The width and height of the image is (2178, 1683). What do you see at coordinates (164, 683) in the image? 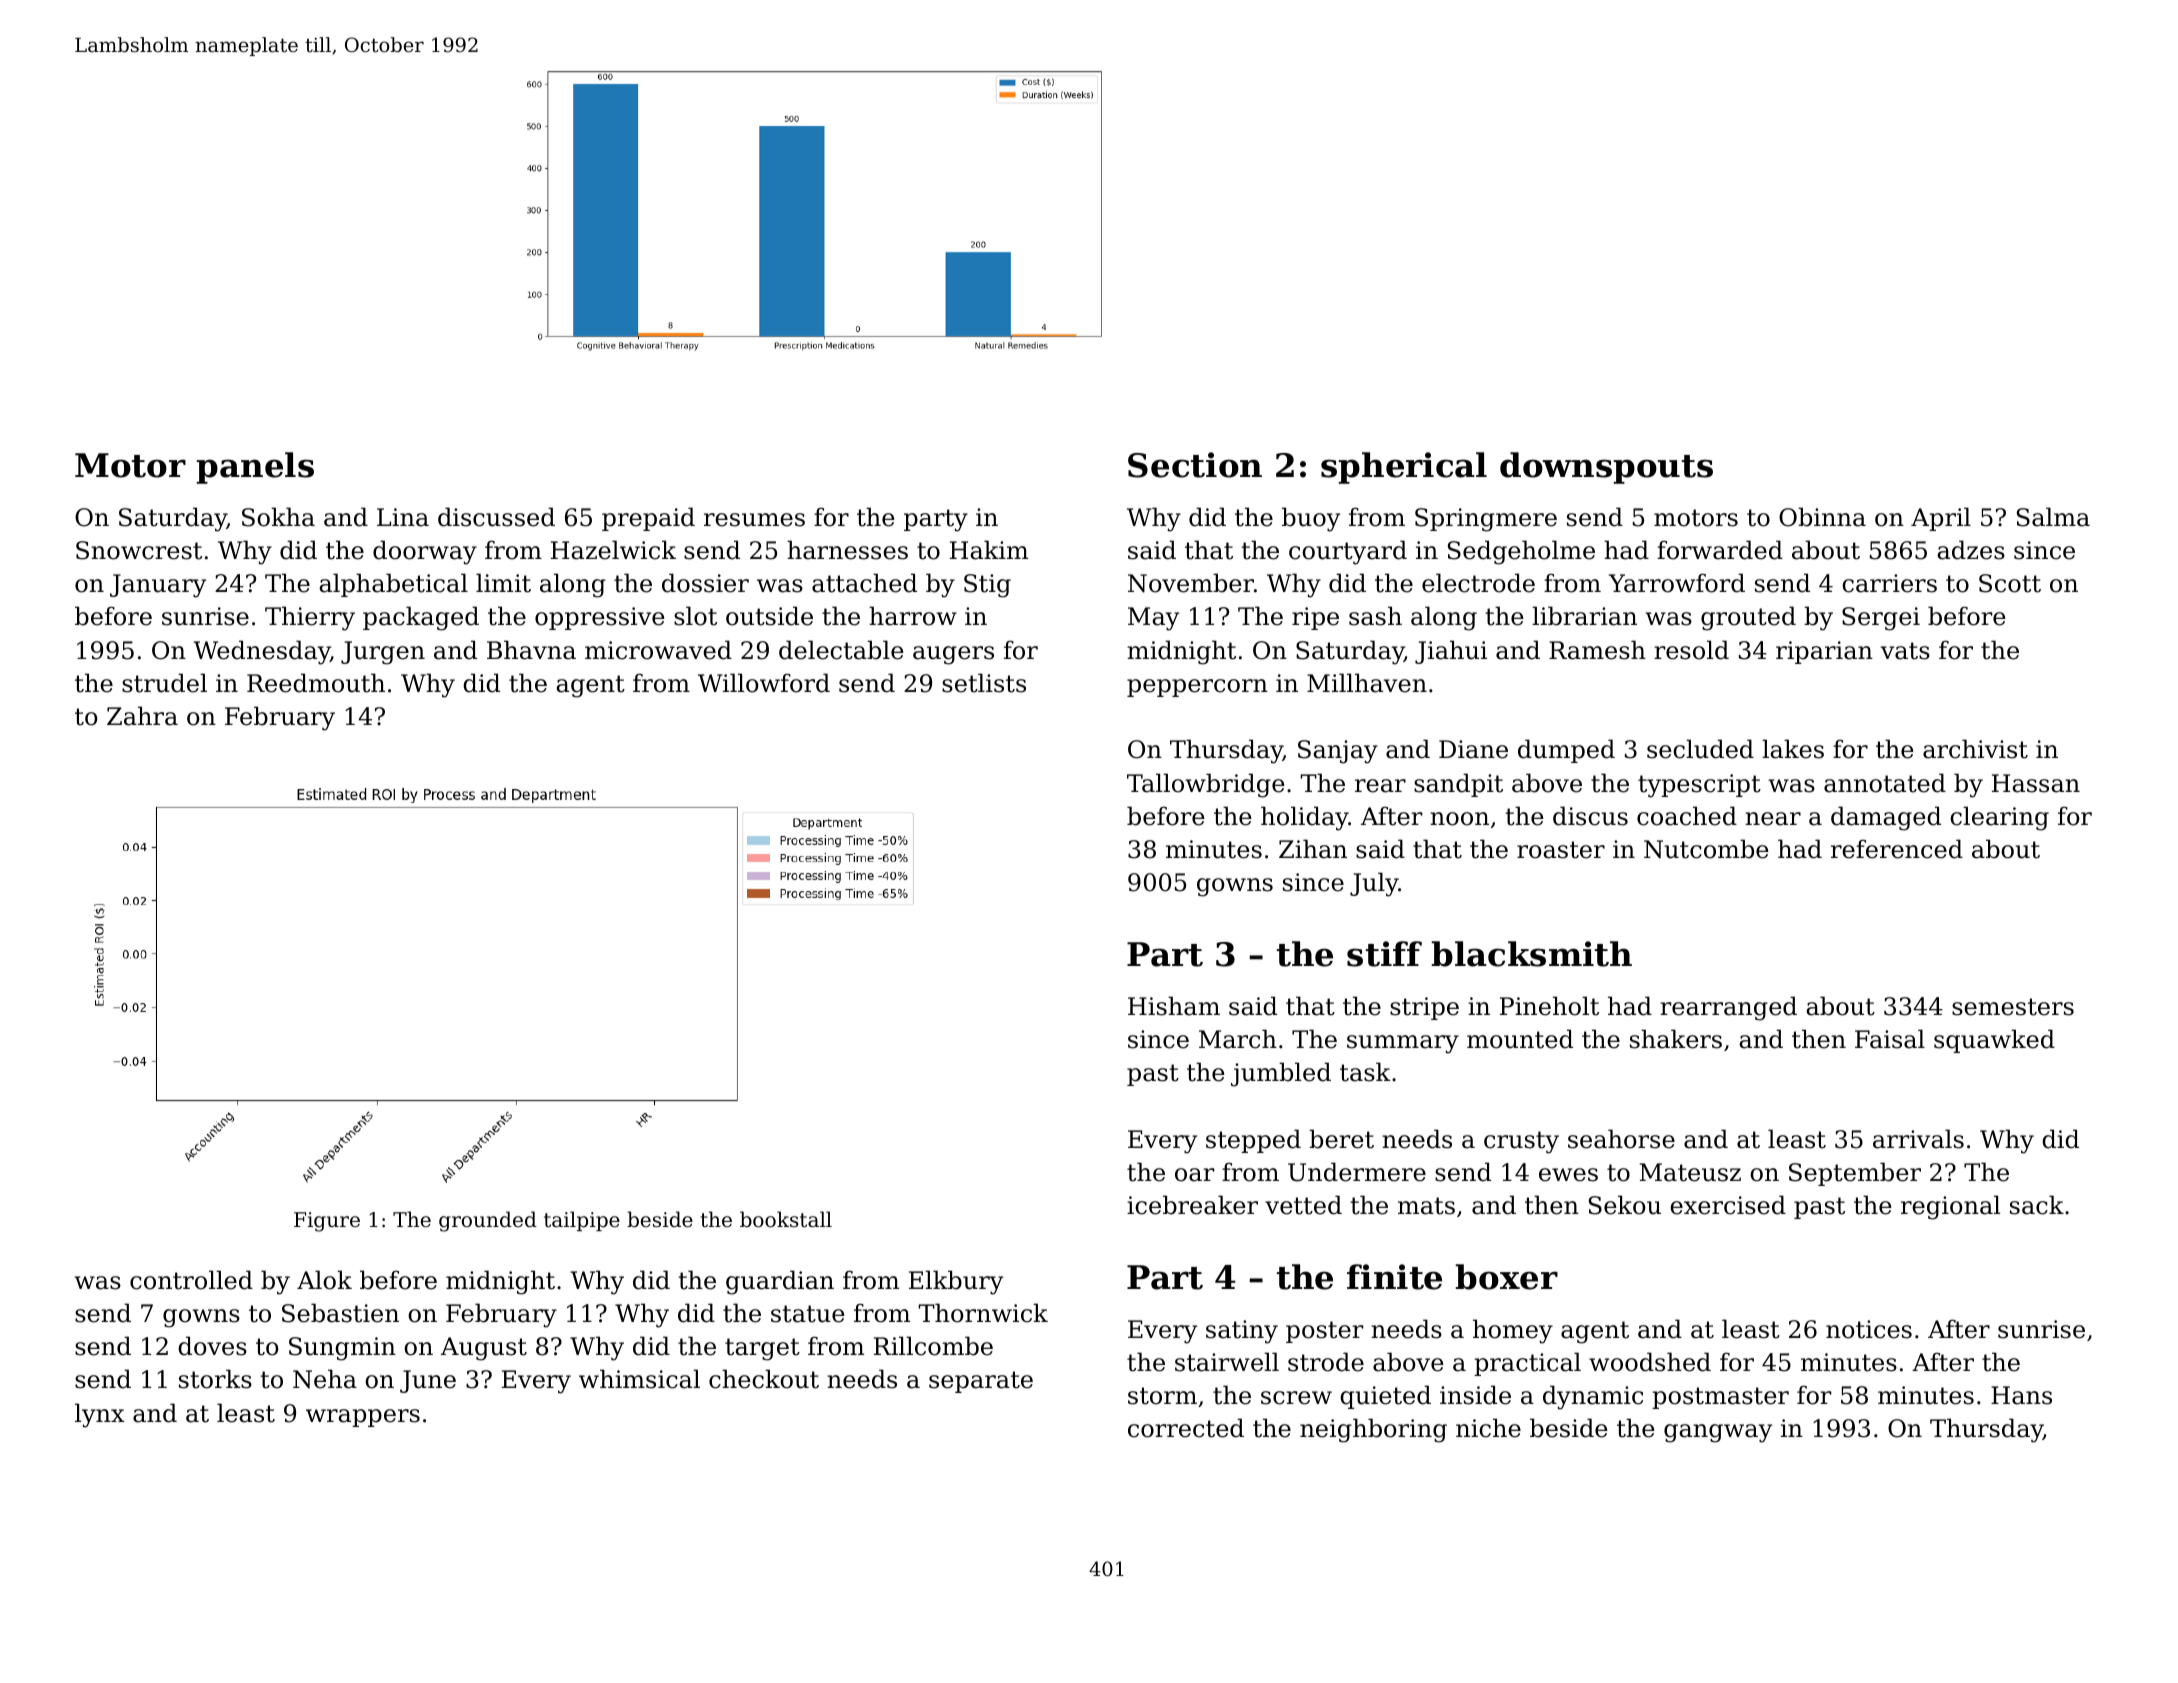
I see `strudel` at bounding box center [164, 683].
